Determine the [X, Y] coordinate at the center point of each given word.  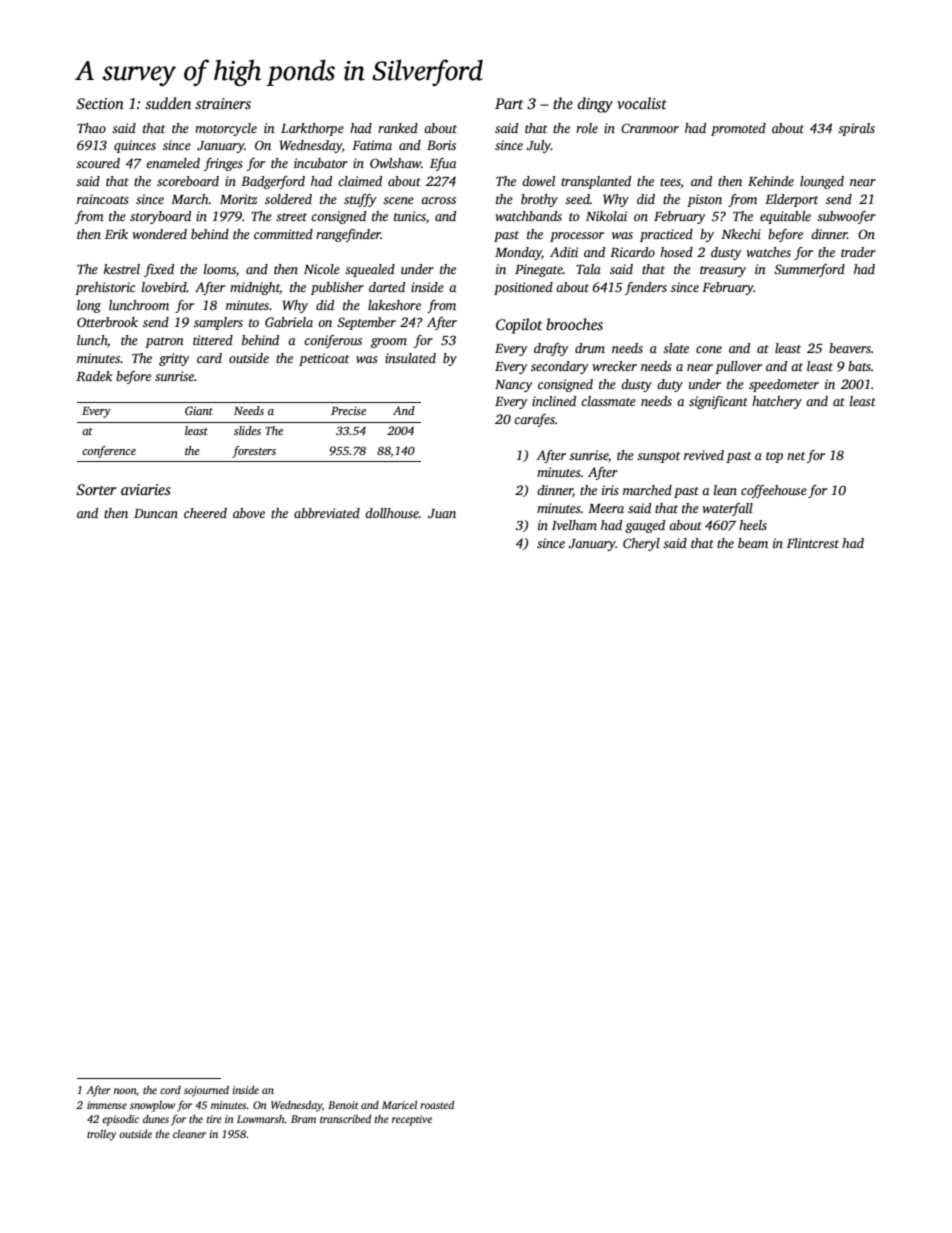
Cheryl [641, 544]
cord [170, 1090]
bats [859, 366]
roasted [437, 1105]
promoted [738, 129]
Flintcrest [813, 543]
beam [753, 543]
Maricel [399, 1105]
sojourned [206, 1091]
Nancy [514, 386]
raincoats [103, 199]
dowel [538, 181]
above [249, 513]
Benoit [343, 1105]
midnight [255, 288]
